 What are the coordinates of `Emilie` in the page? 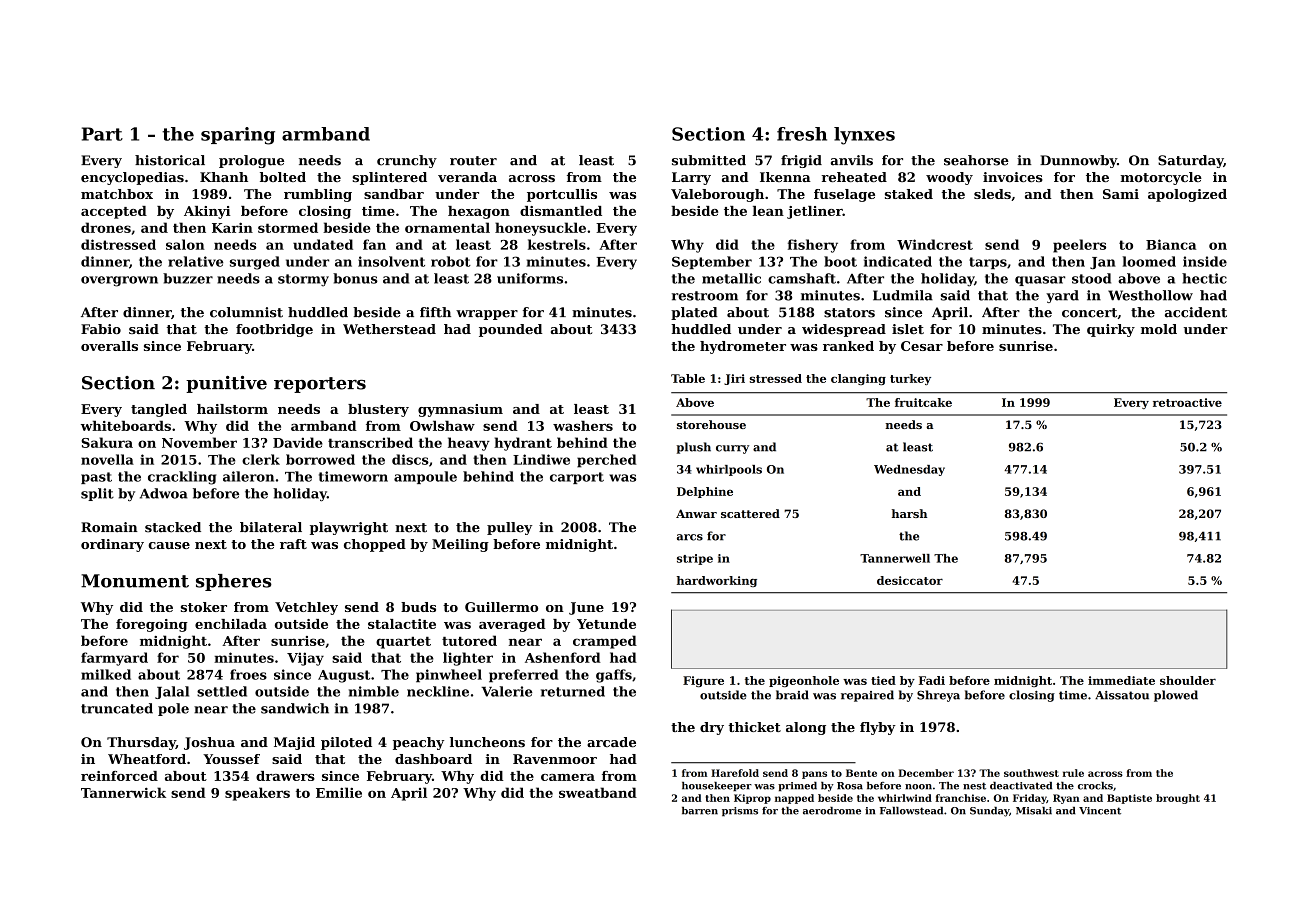 It's located at (339, 792).
